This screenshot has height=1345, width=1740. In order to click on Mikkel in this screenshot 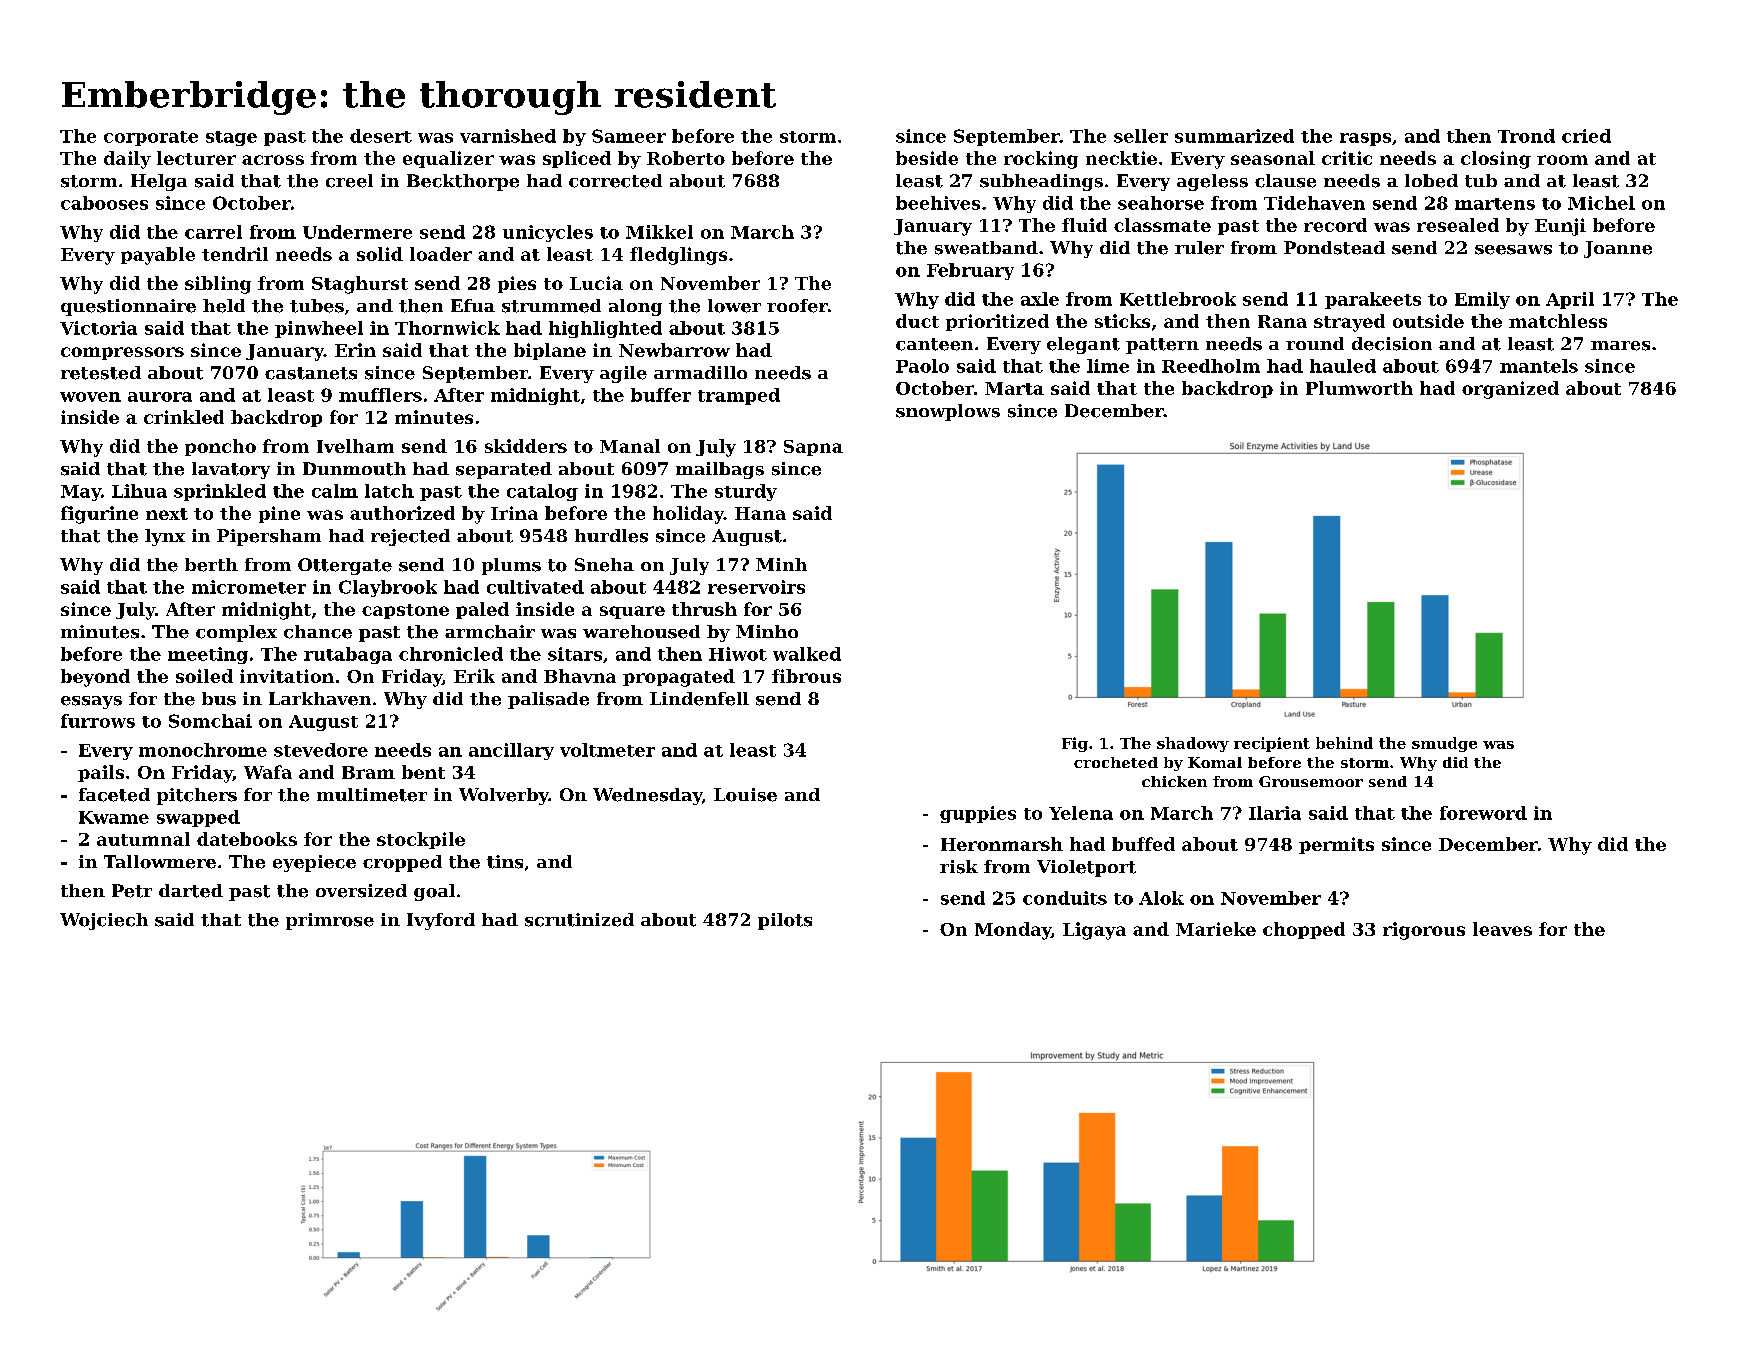, I will do `click(659, 232)`.
